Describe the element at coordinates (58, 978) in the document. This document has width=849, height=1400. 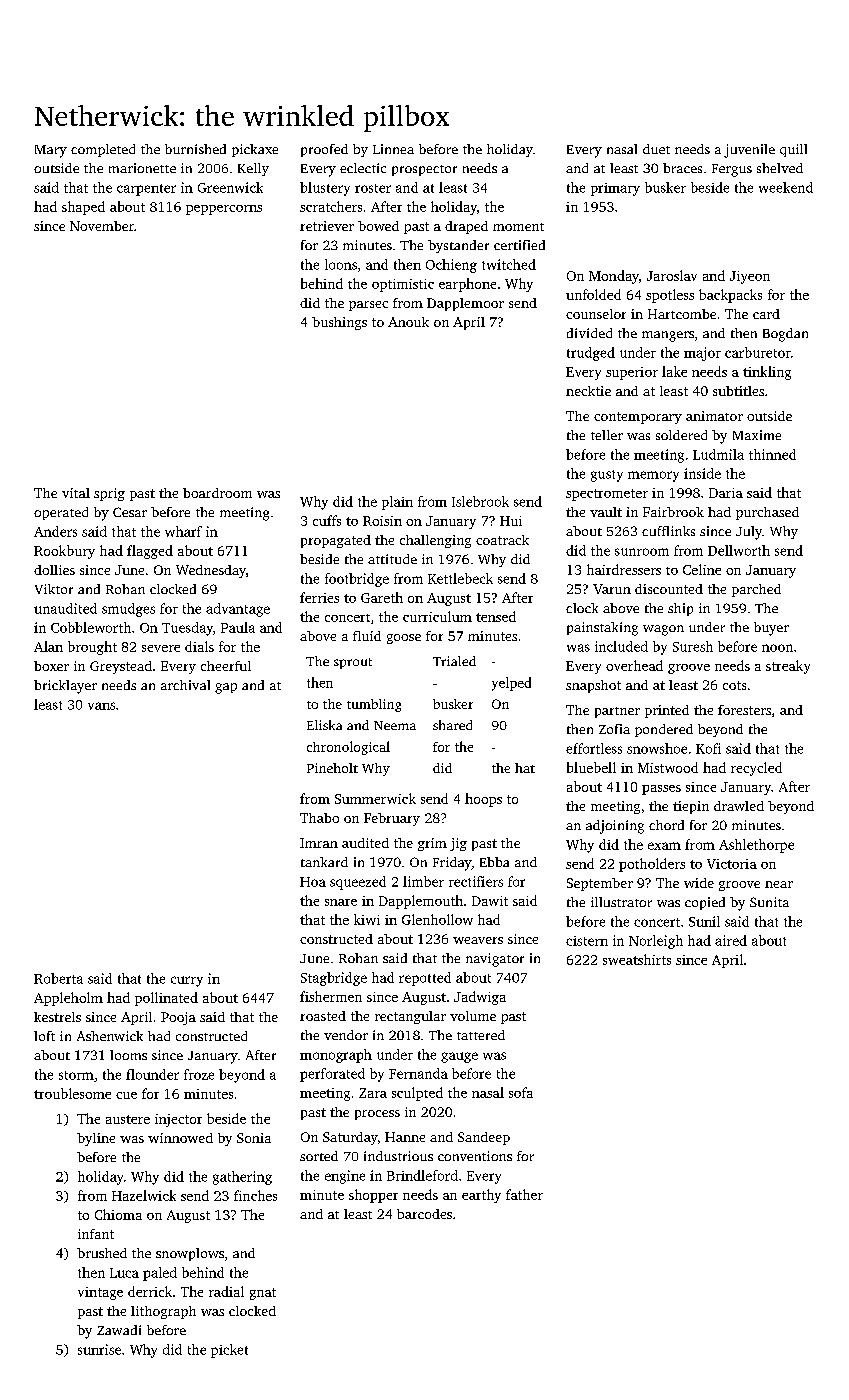
I see `Roberta` at that location.
